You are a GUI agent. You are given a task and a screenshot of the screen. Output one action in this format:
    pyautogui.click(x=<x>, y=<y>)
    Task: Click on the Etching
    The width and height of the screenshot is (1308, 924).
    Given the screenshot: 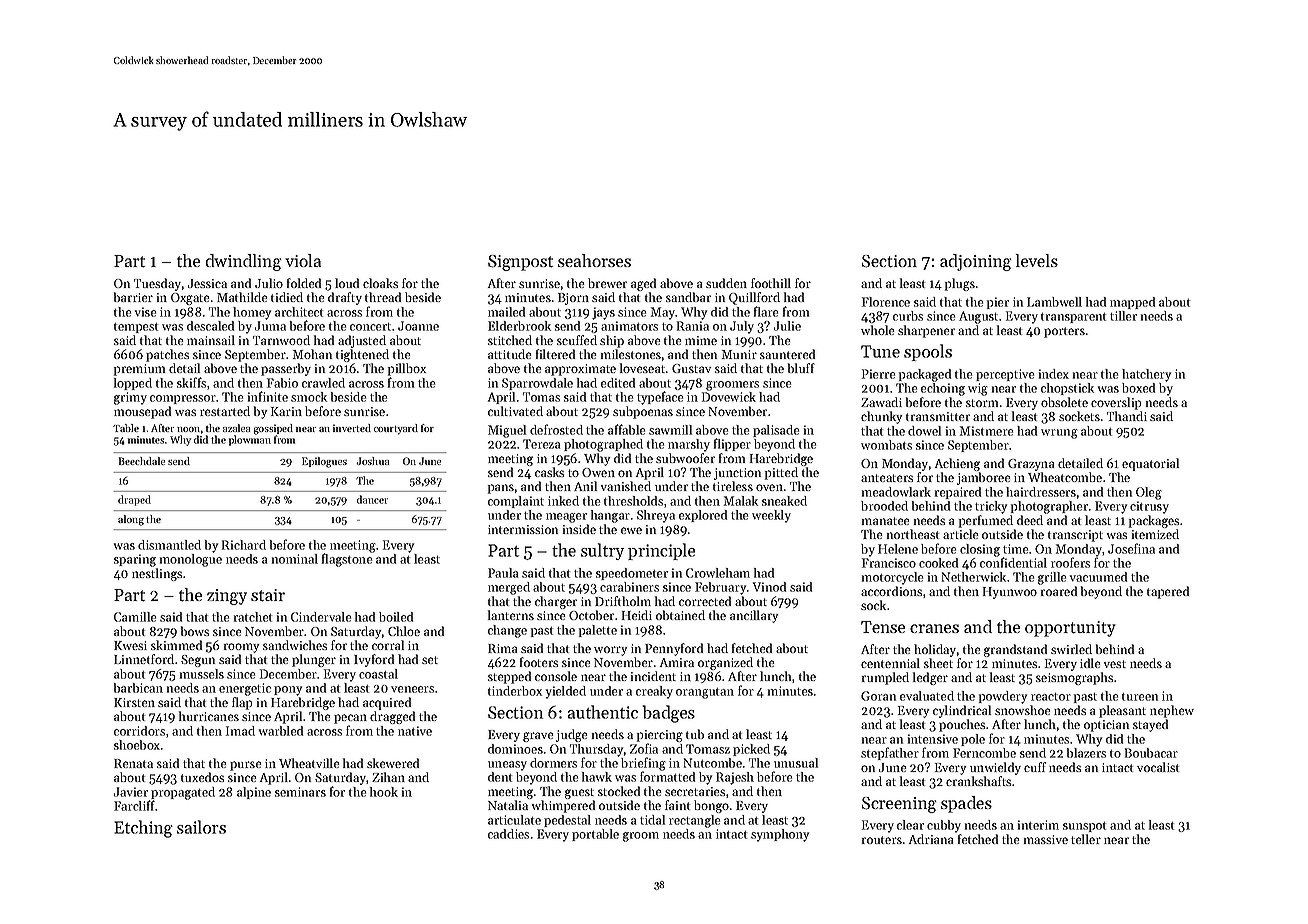 What is the action you would take?
    pyautogui.click(x=143, y=829)
